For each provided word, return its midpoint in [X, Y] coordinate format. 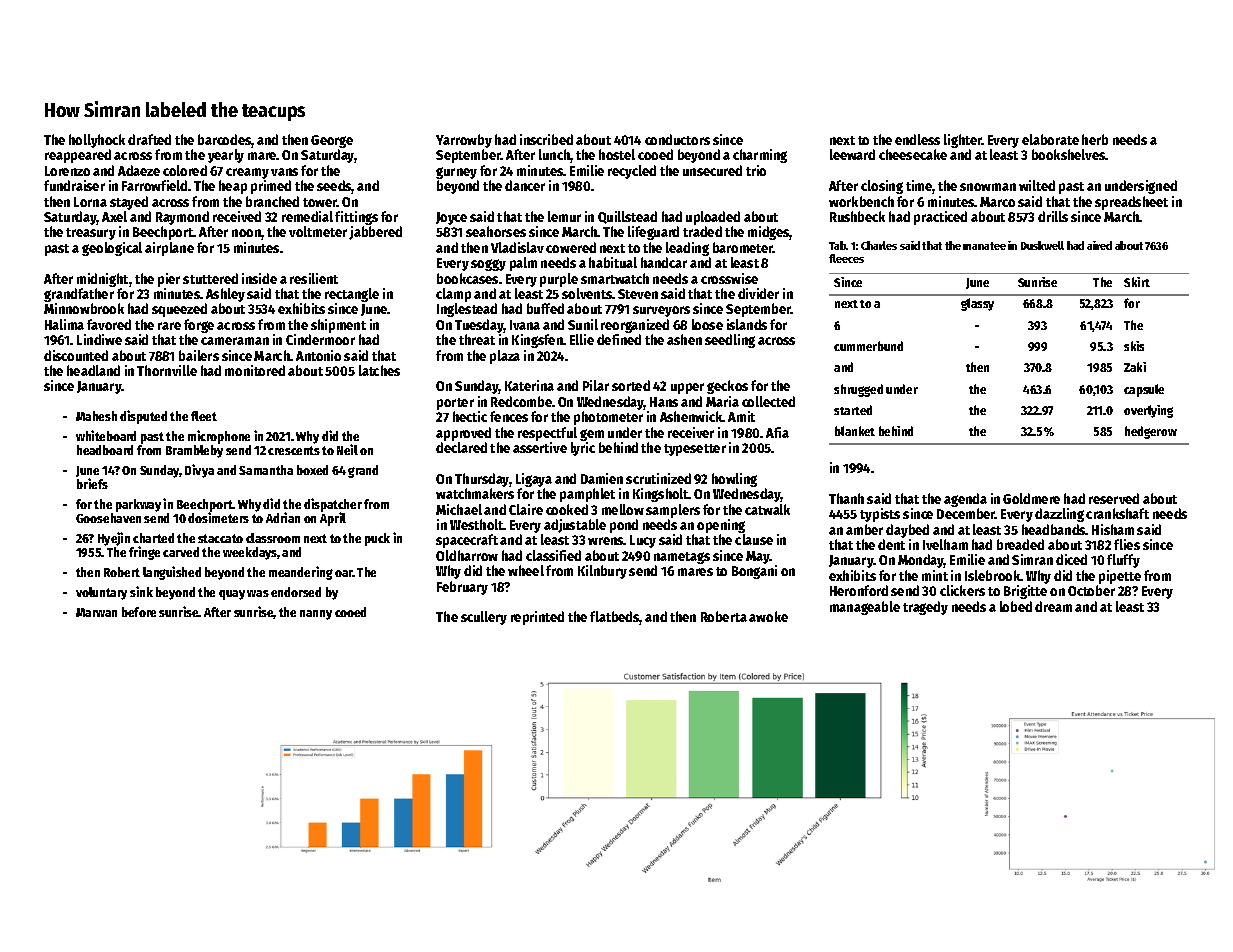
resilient [314, 278]
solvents [587, 293]
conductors [677, 139]
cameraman [235, 341]
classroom [273, 538]
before [139, 612]
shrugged [858, 390]
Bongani [754, 572]
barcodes [224, 139]
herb [1095, 139]
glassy [977, 304]
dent [891, 544]
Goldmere [1031, 498]
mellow [623, 509]
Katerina [529, 385]
